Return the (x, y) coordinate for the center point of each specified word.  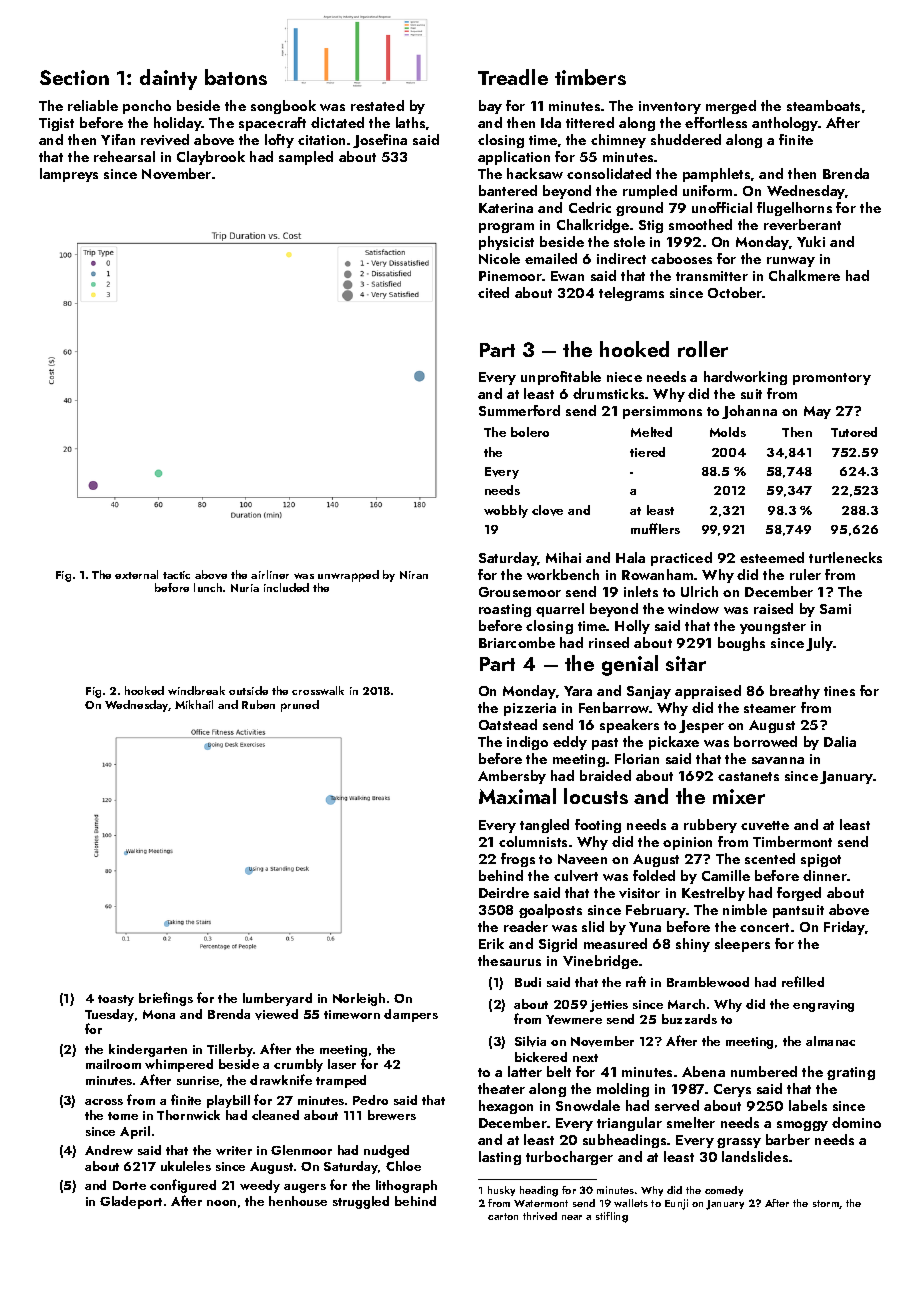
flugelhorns (794, 209)
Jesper (701, 726)
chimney (618, 141)
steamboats (823, 105)
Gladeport (131, 1202)
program (506, 228)
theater (501, 1088)
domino (856, 1122)
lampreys (69, 175)
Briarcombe (517, 642)
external (136, 574)
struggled (361, 1202)
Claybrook (211, 158)
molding (623, 1090)
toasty (116, 1000)
